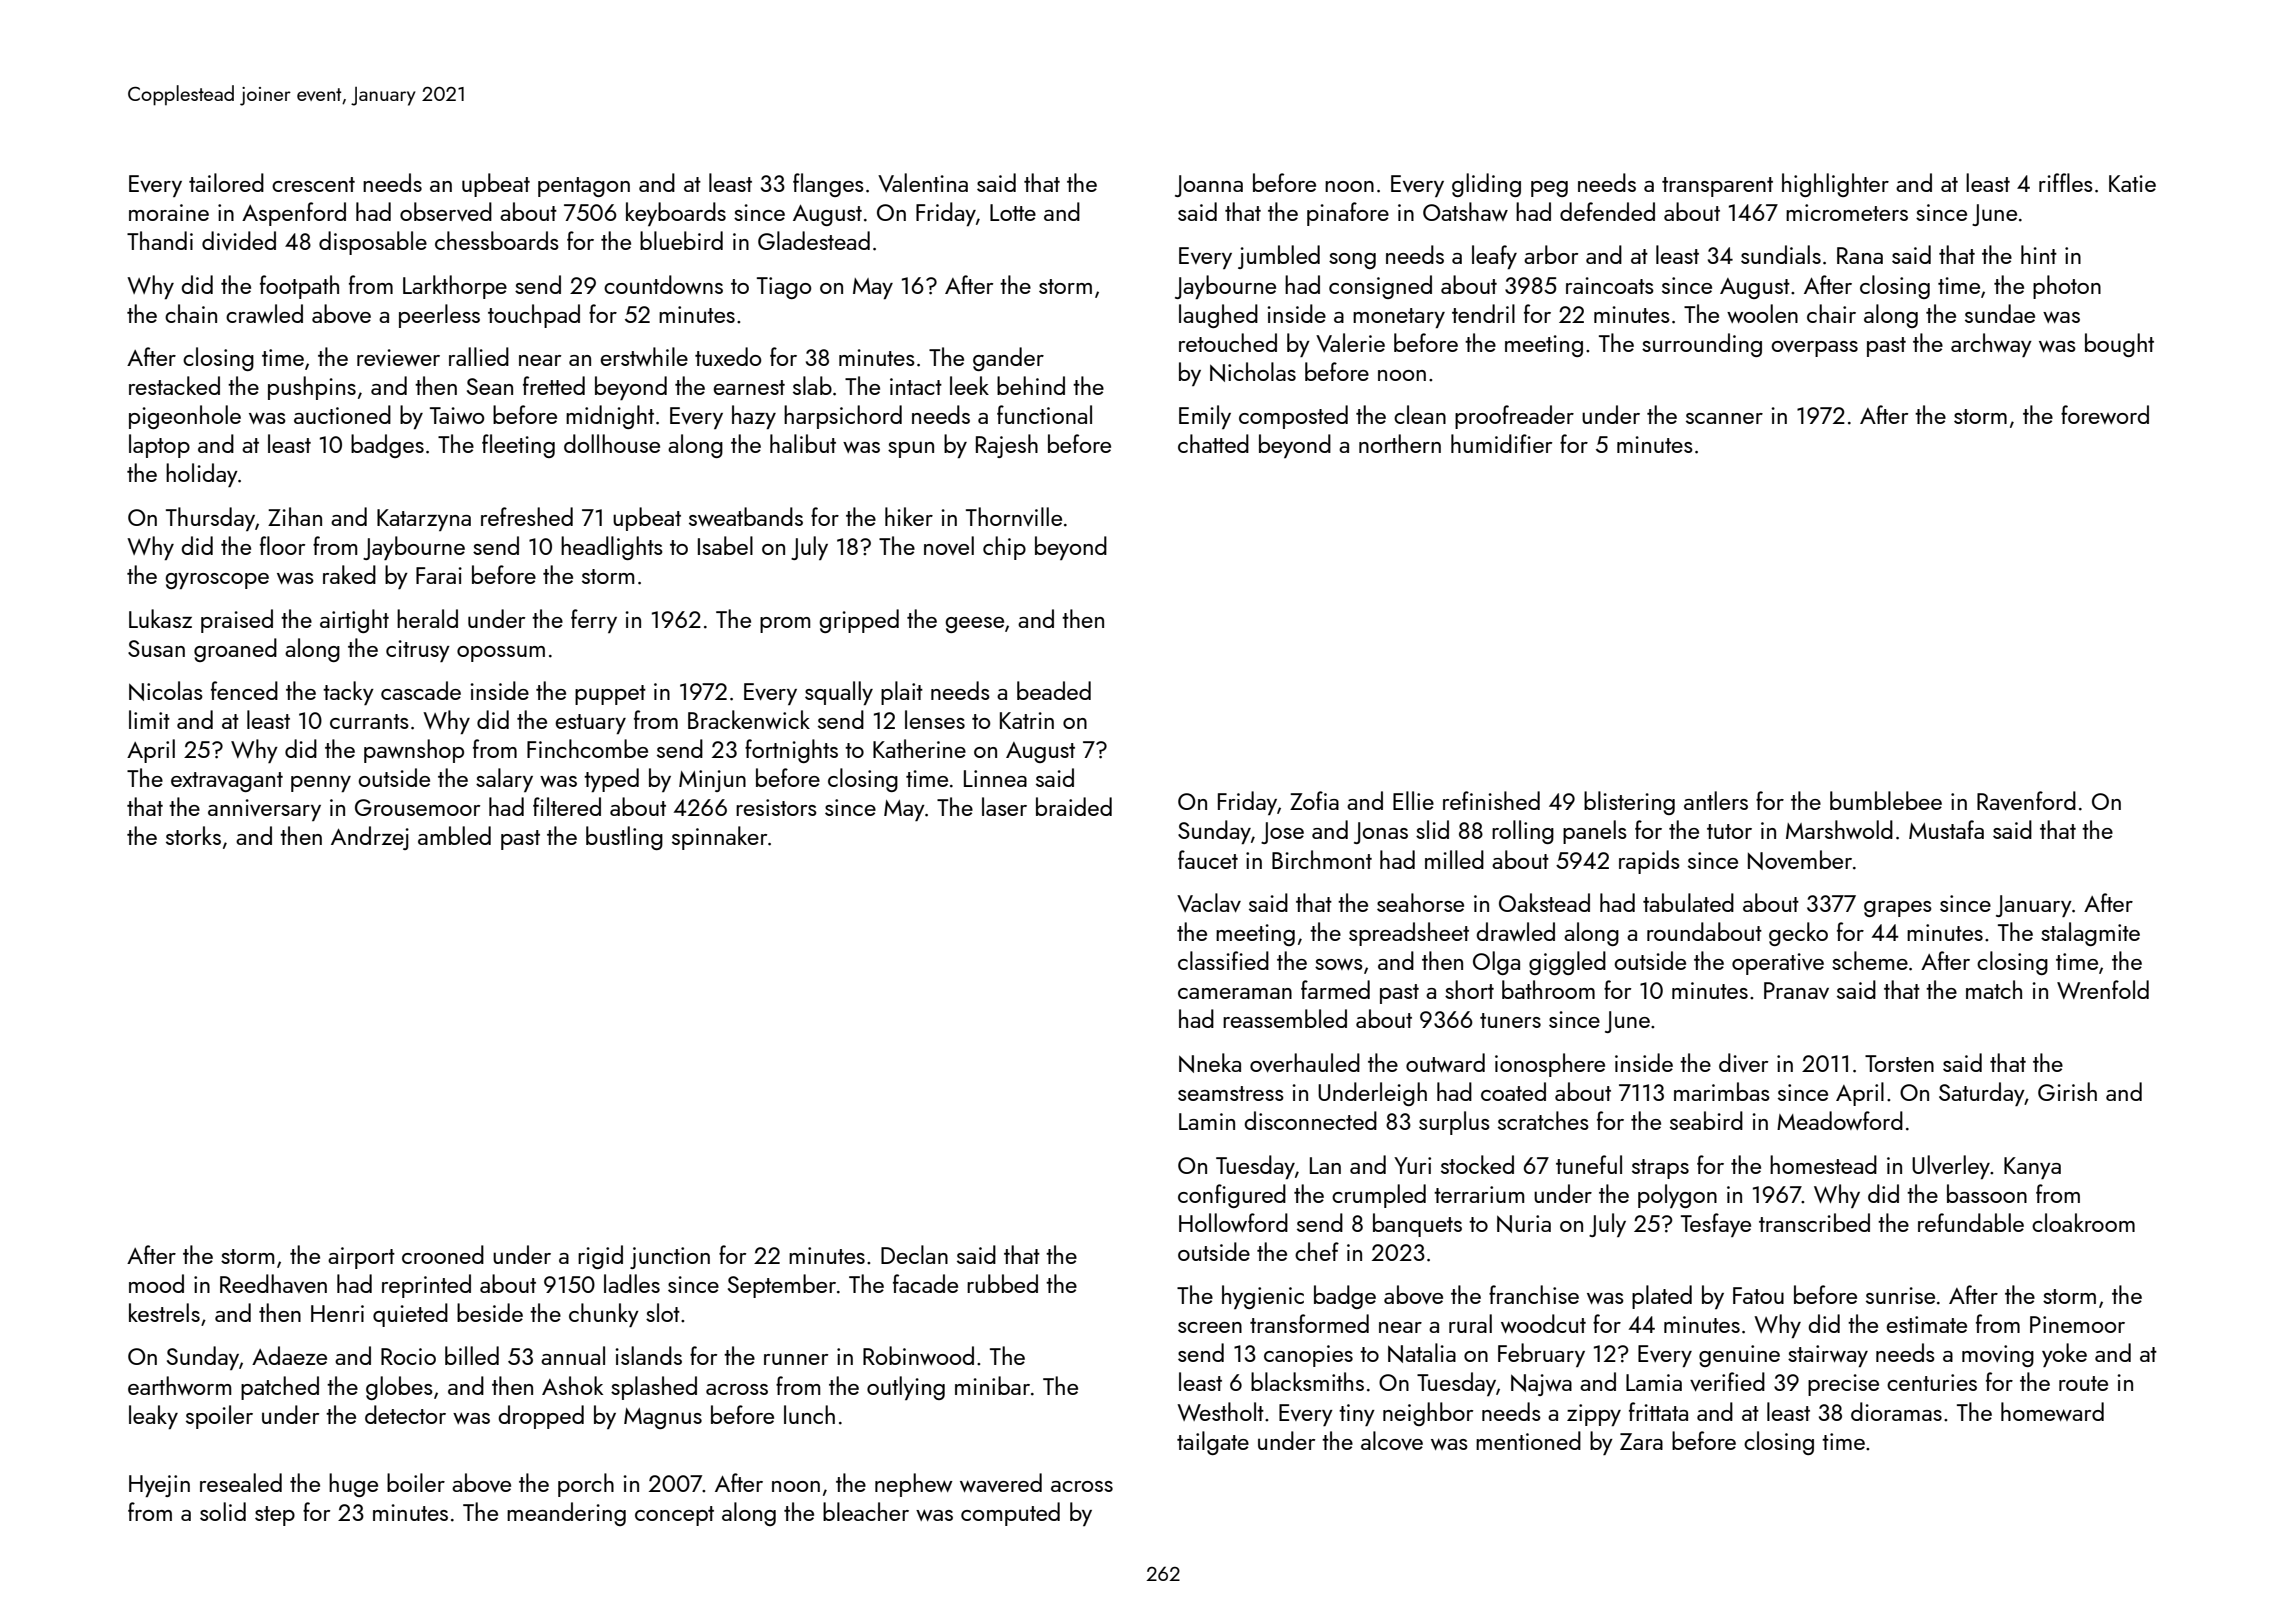 The width and height of the document is (2292, 1620). What do you see at coordinates (354, 621) in the document?
I see `airtight` at bounding box center [354, 621].
